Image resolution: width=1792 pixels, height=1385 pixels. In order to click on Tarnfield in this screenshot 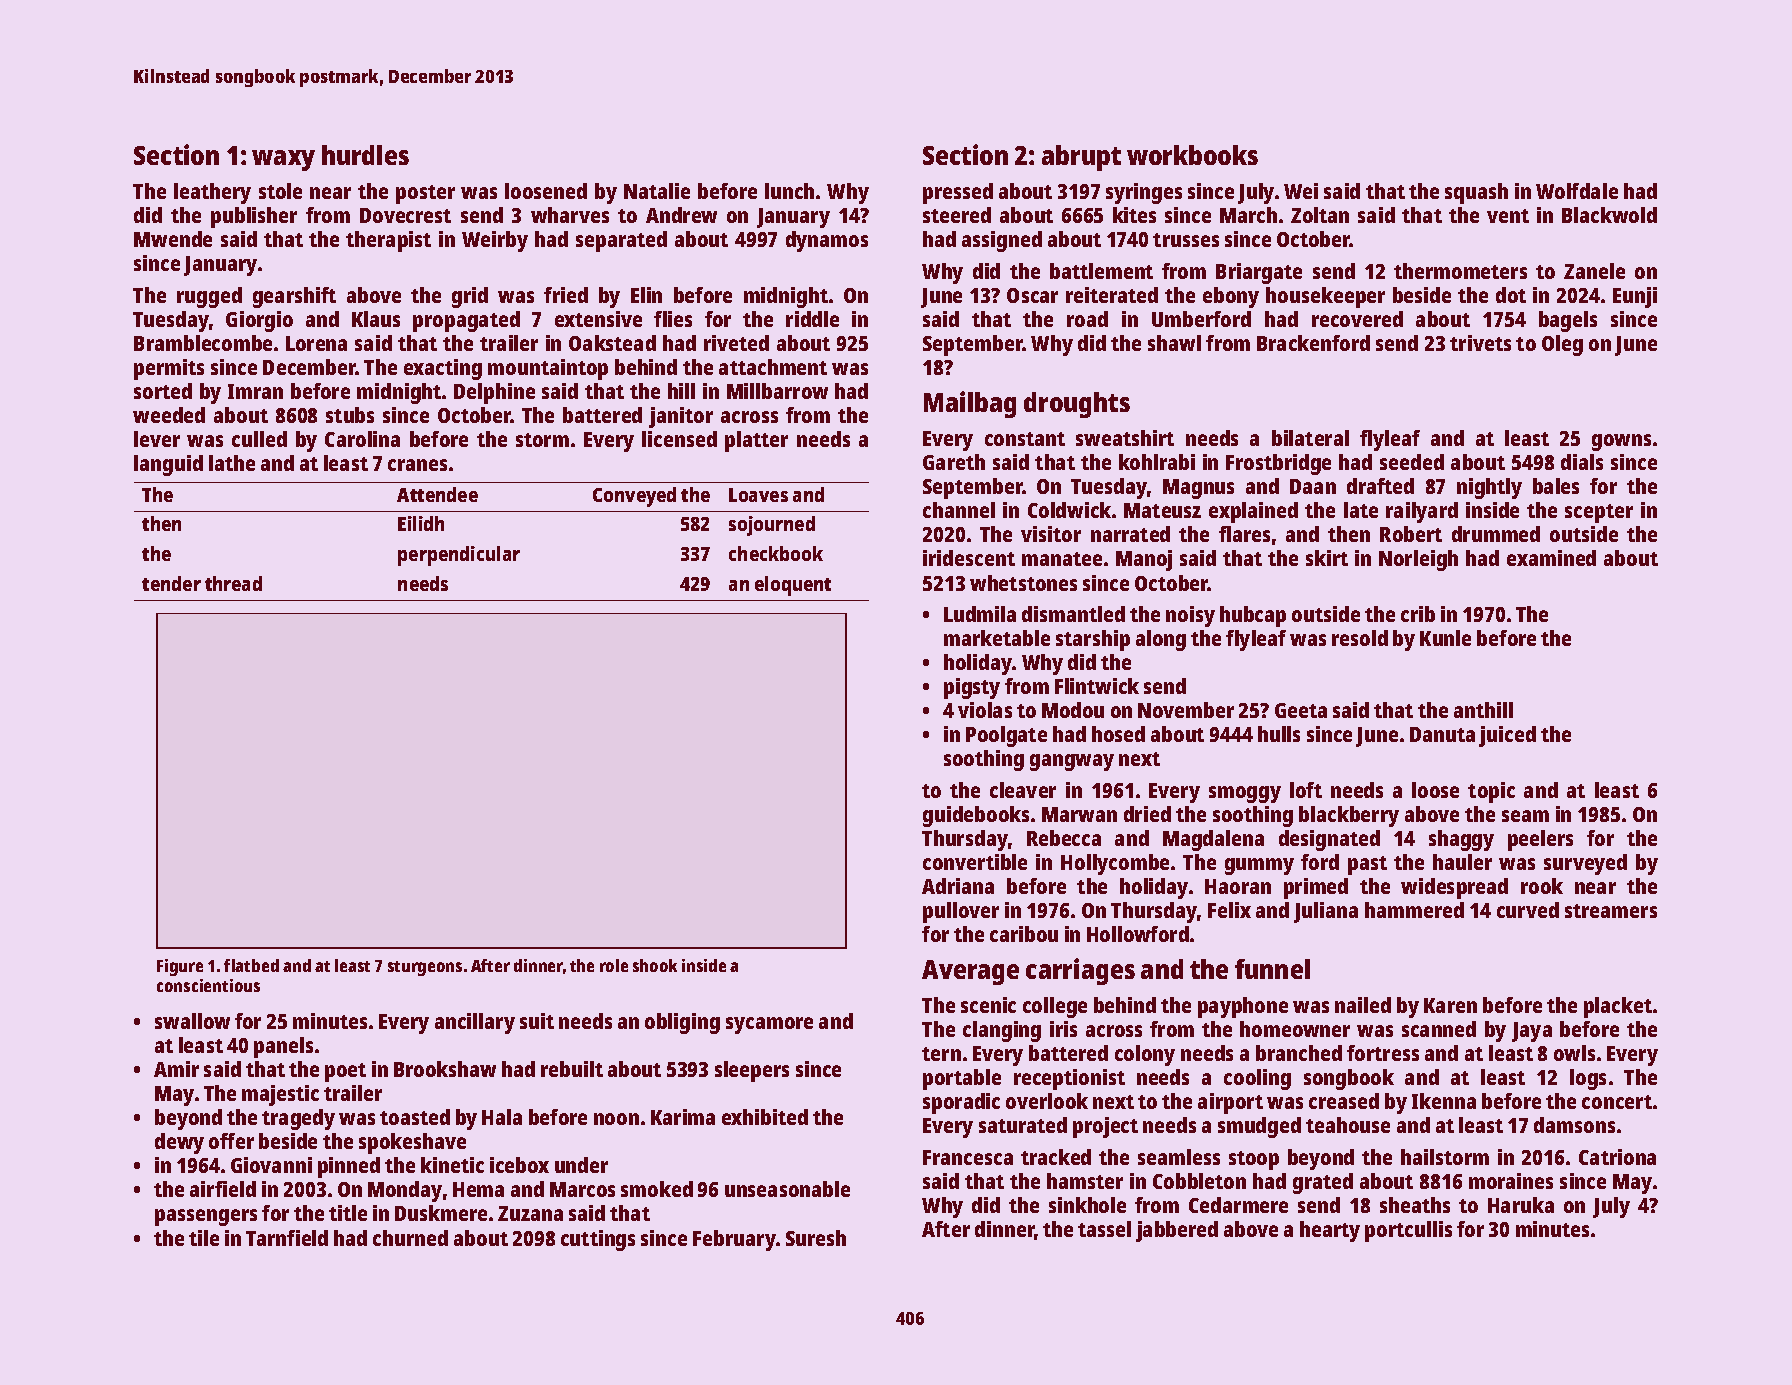, I will do `click(287, 1238)`.
